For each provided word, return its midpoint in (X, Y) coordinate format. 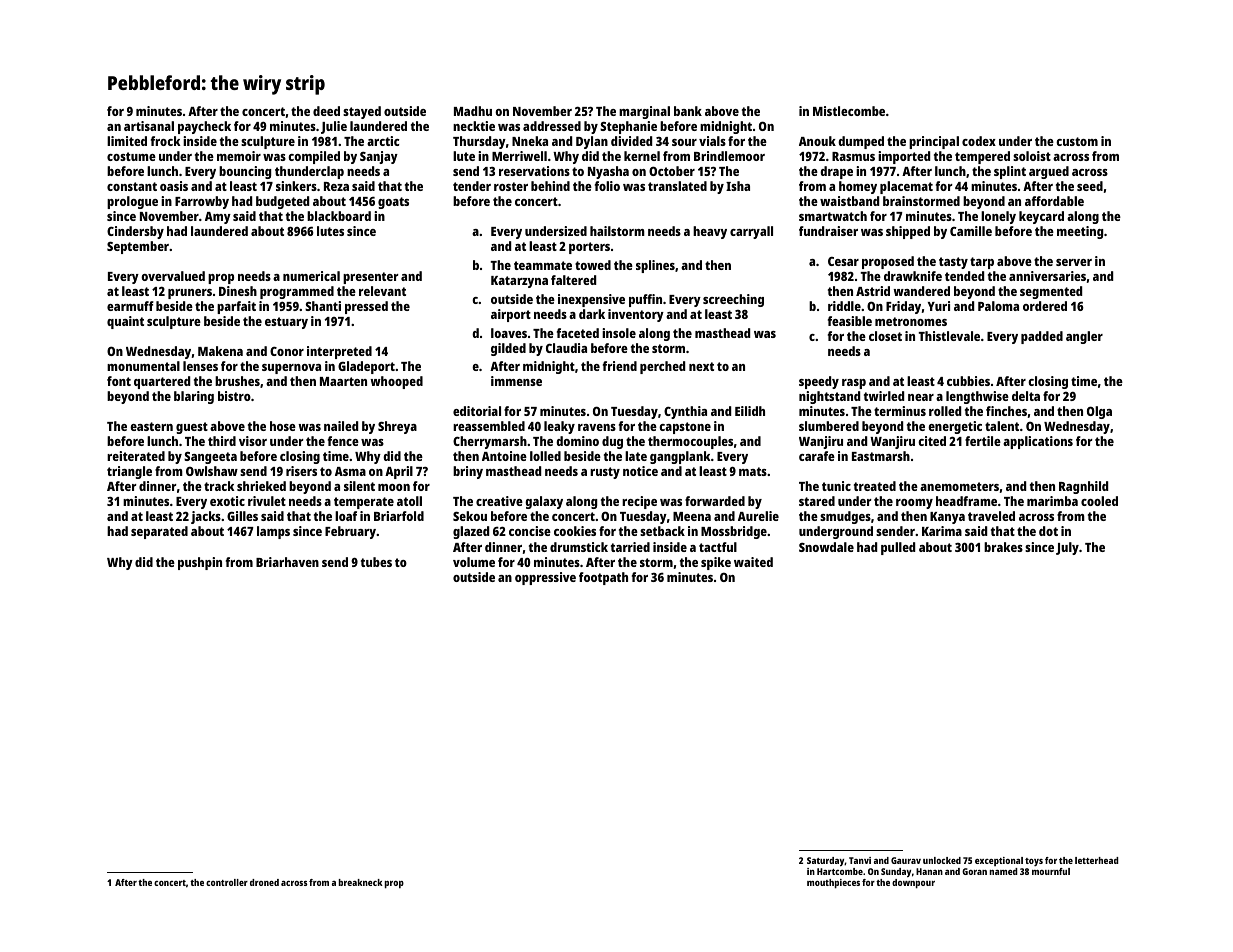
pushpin (200, 563)
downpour (913, 884)
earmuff (130, 306)
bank (688, 111)
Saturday (826, 861)
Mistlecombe (849, 111)
